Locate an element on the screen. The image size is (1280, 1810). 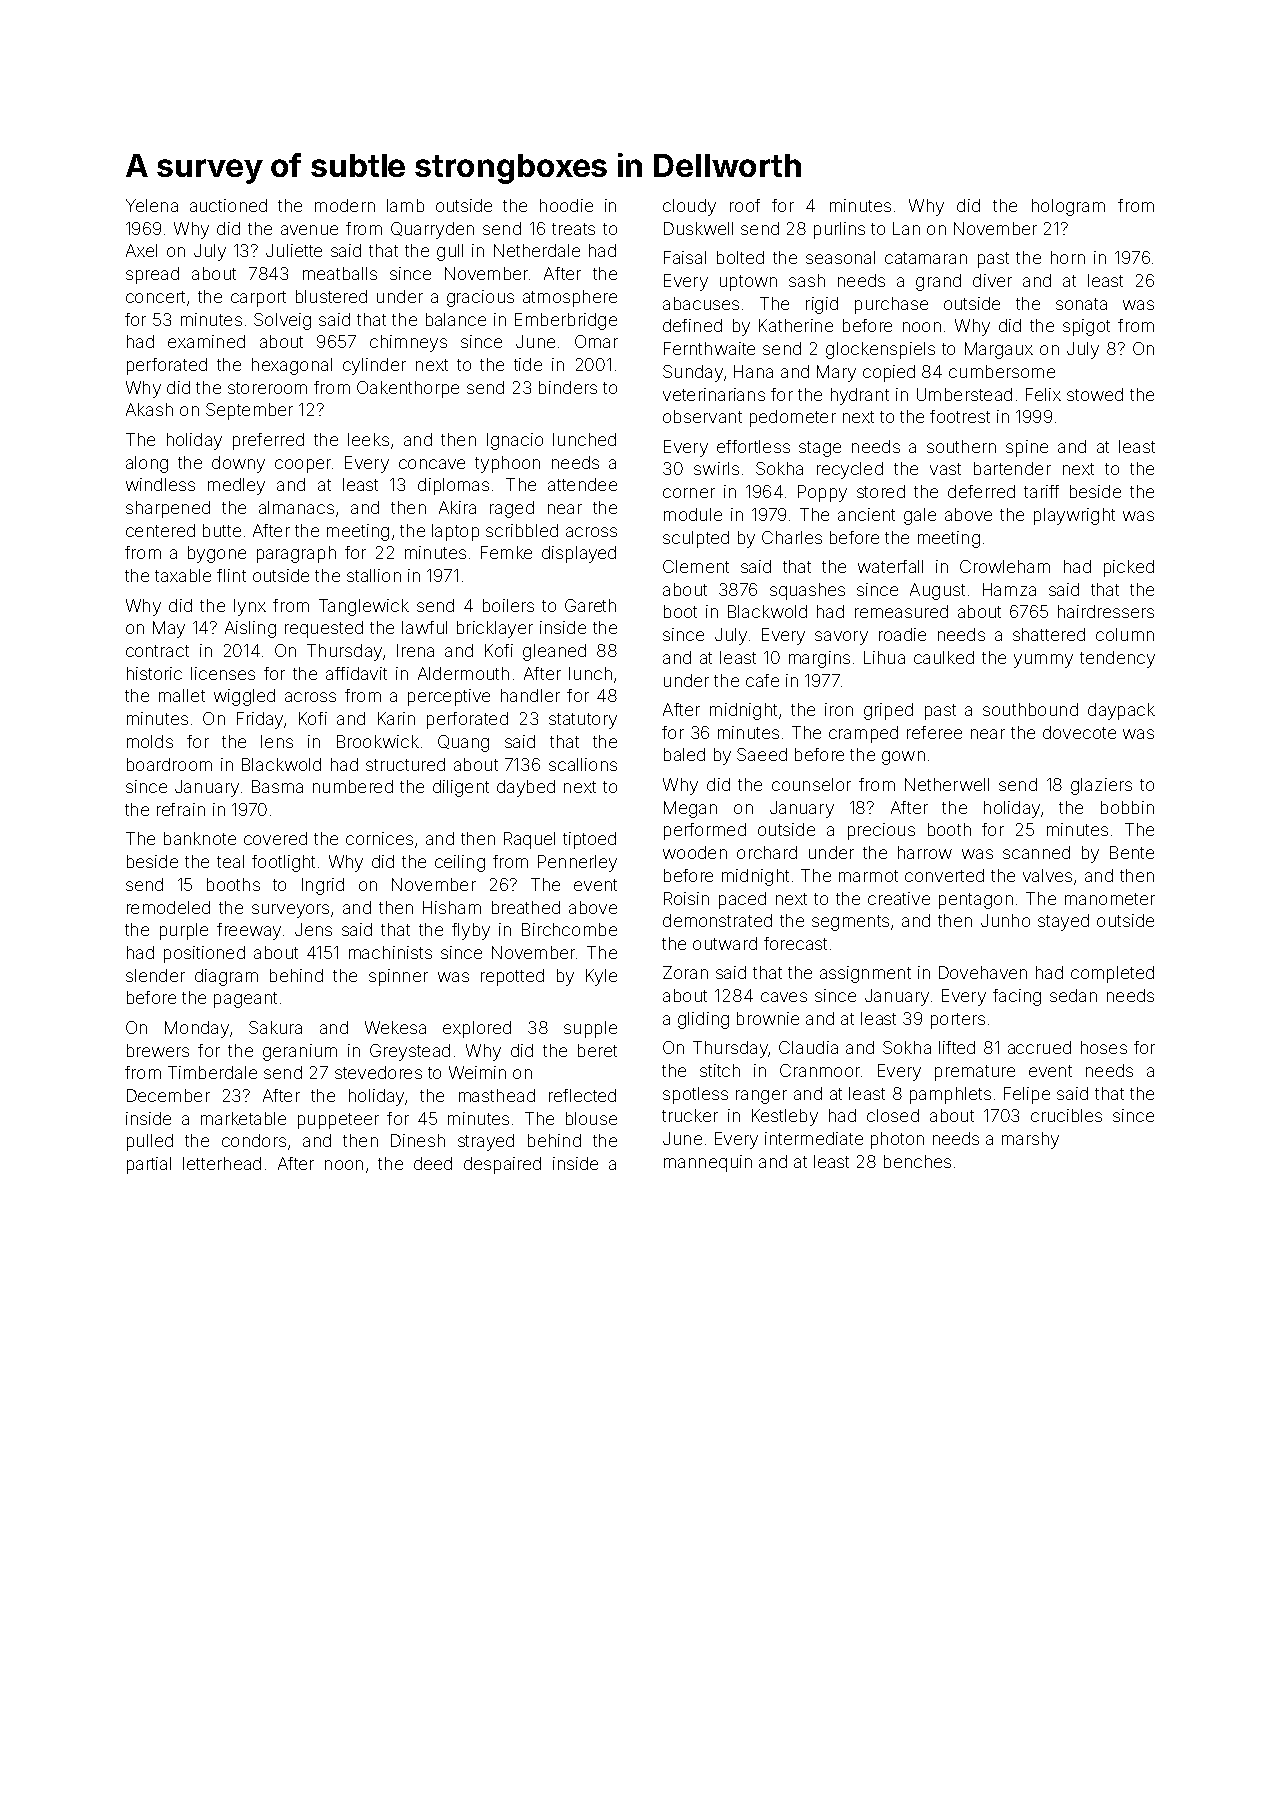
licenses is located at coordinates (223, 673).
